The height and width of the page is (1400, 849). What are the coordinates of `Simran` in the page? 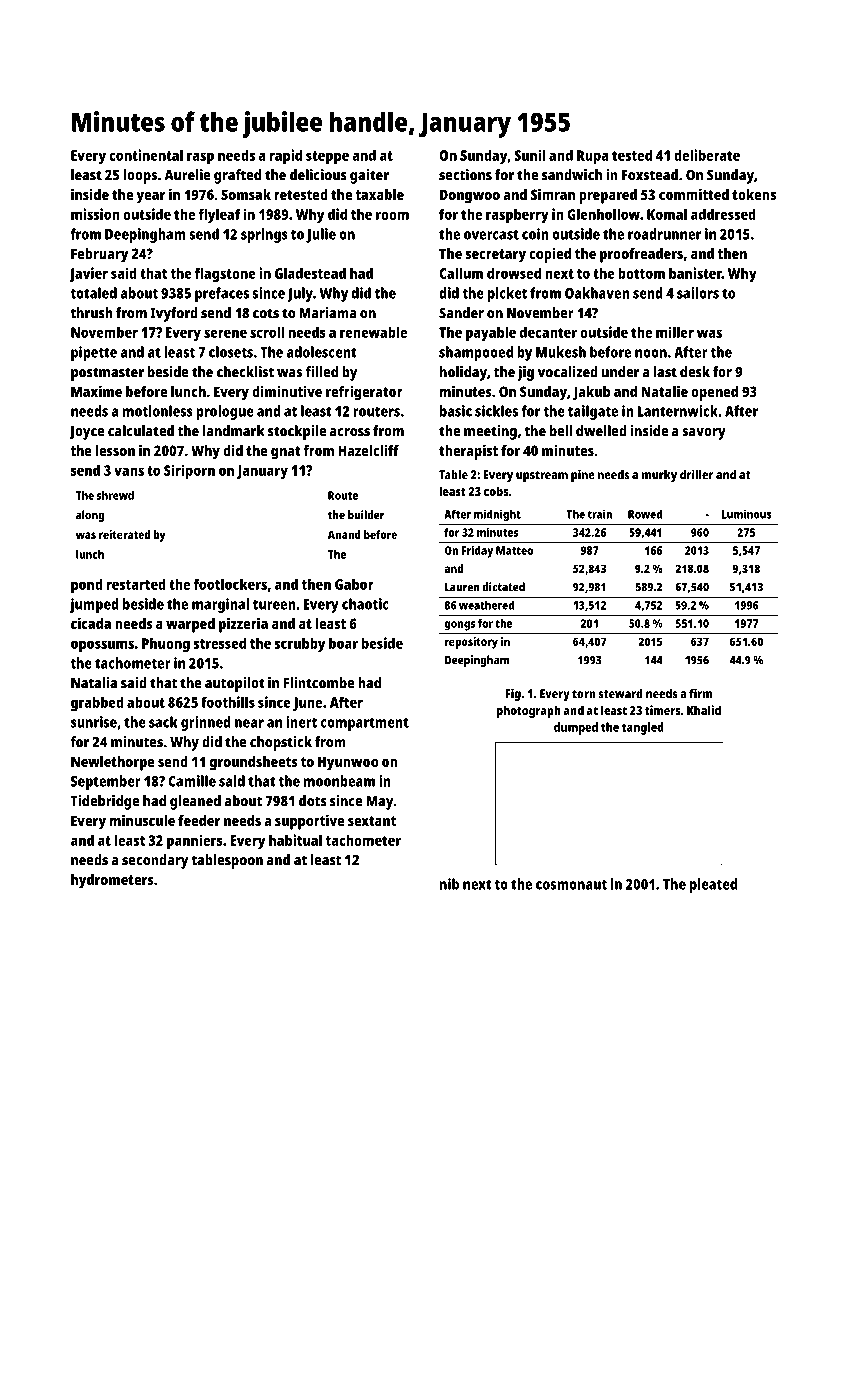 It's located at (553, 194).
